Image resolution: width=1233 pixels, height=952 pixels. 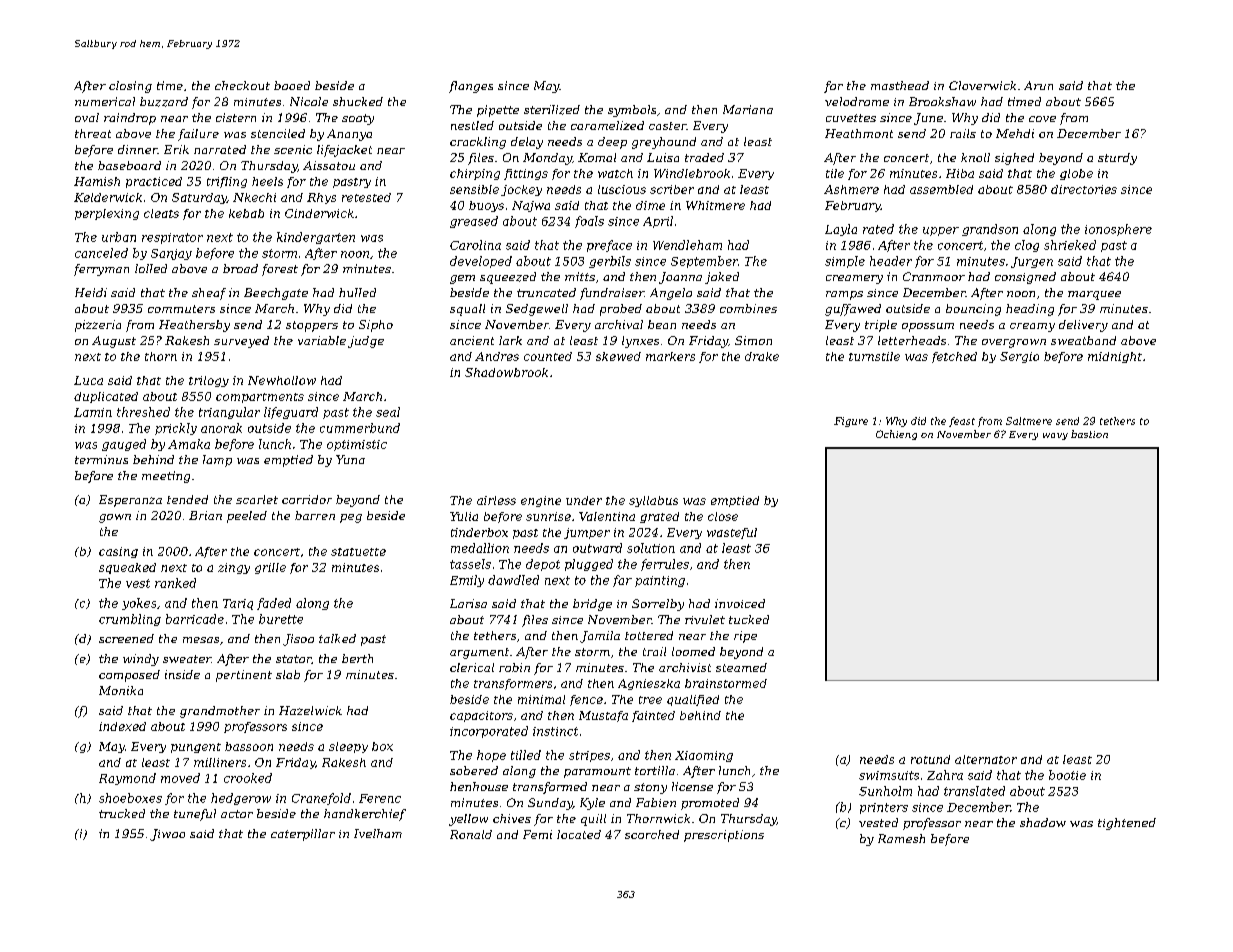 I want to click on booed, so click(x=292, y=85).
